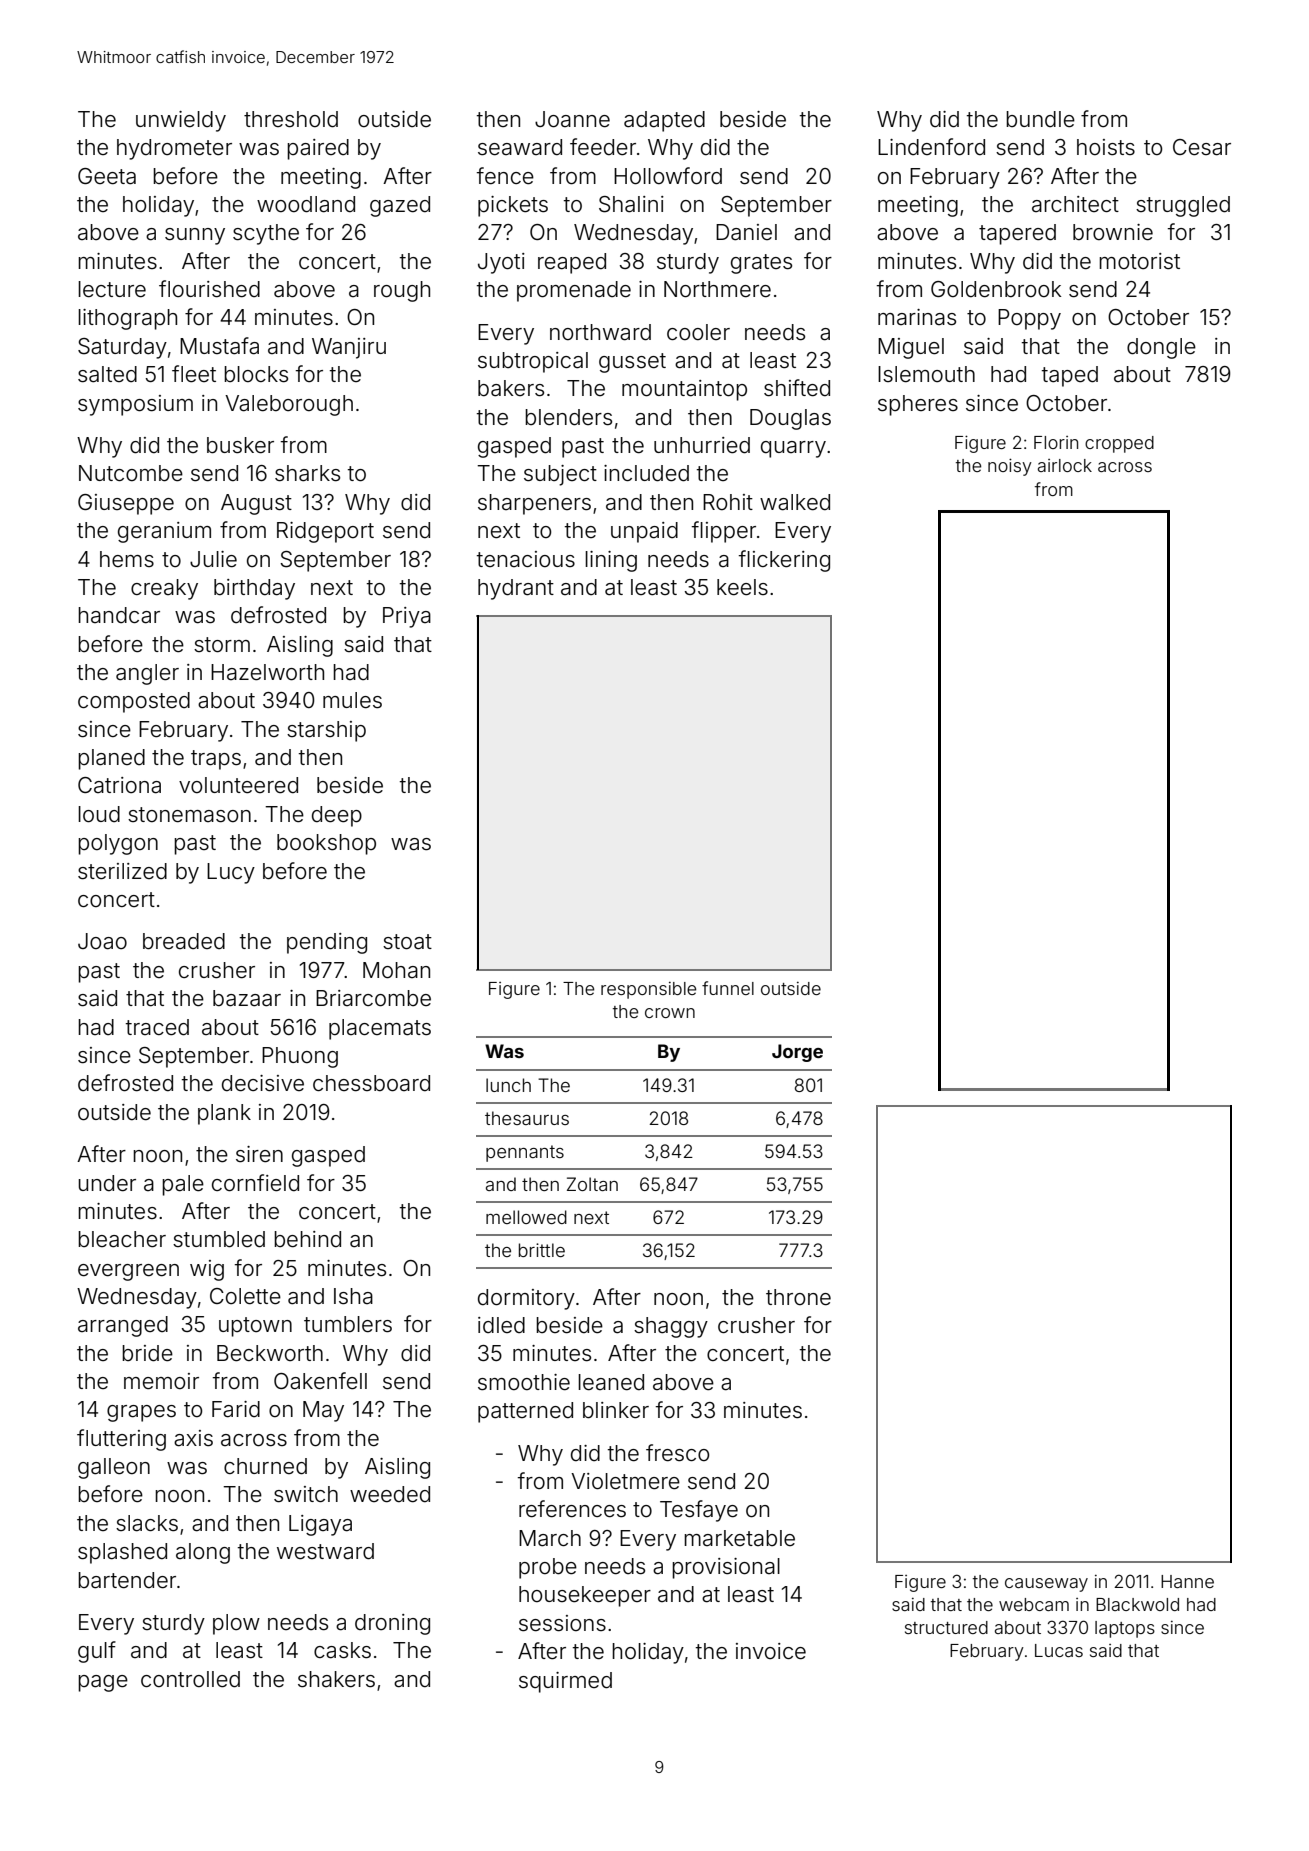 Image resolution: width=1309 pixels, height=1851 pixels. I want to click on dongle, so click(1161, 348).
